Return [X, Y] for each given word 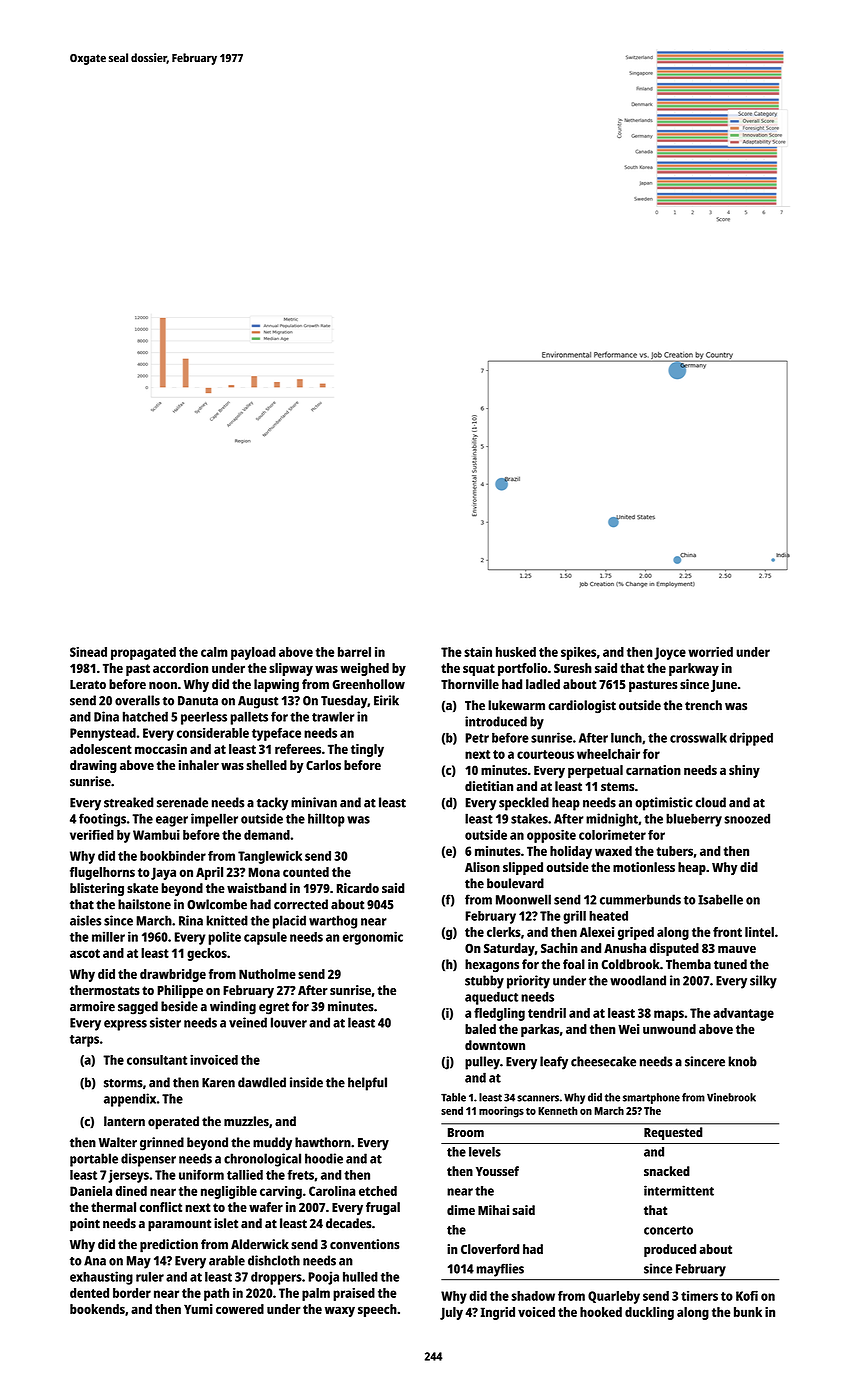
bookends [97, 1309]
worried [710, 652]
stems [617, 787]
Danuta [198, 701]
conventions [364, 1244]
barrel [354, 652]
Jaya [163, 873]
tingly [367, 750]
